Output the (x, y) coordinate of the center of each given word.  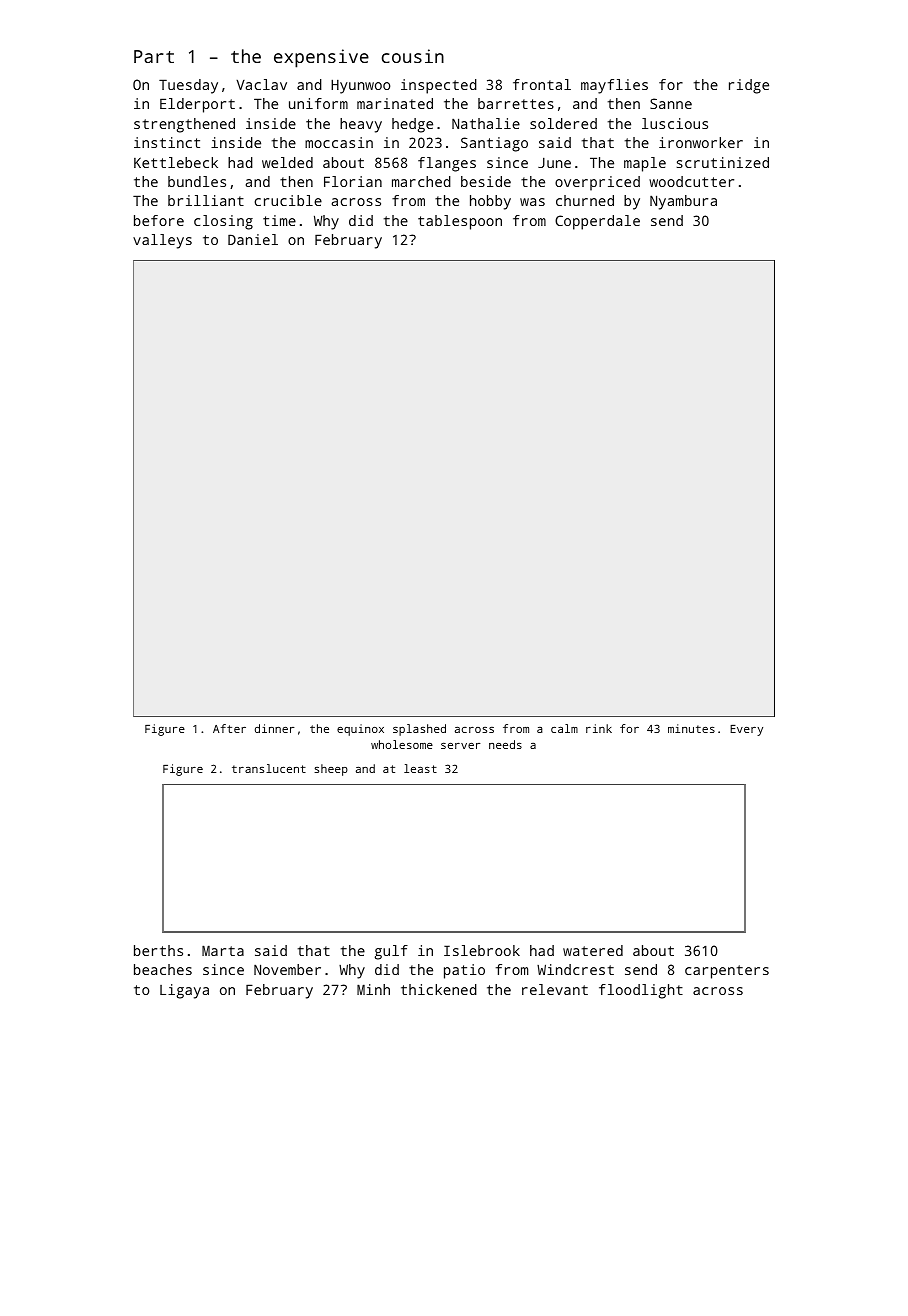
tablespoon (460, 222)
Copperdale (597, 222)
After (229, 728)
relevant (555, 989)
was (532, 202)
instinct (167, 142)
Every (746, 730)
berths (158, 950)
